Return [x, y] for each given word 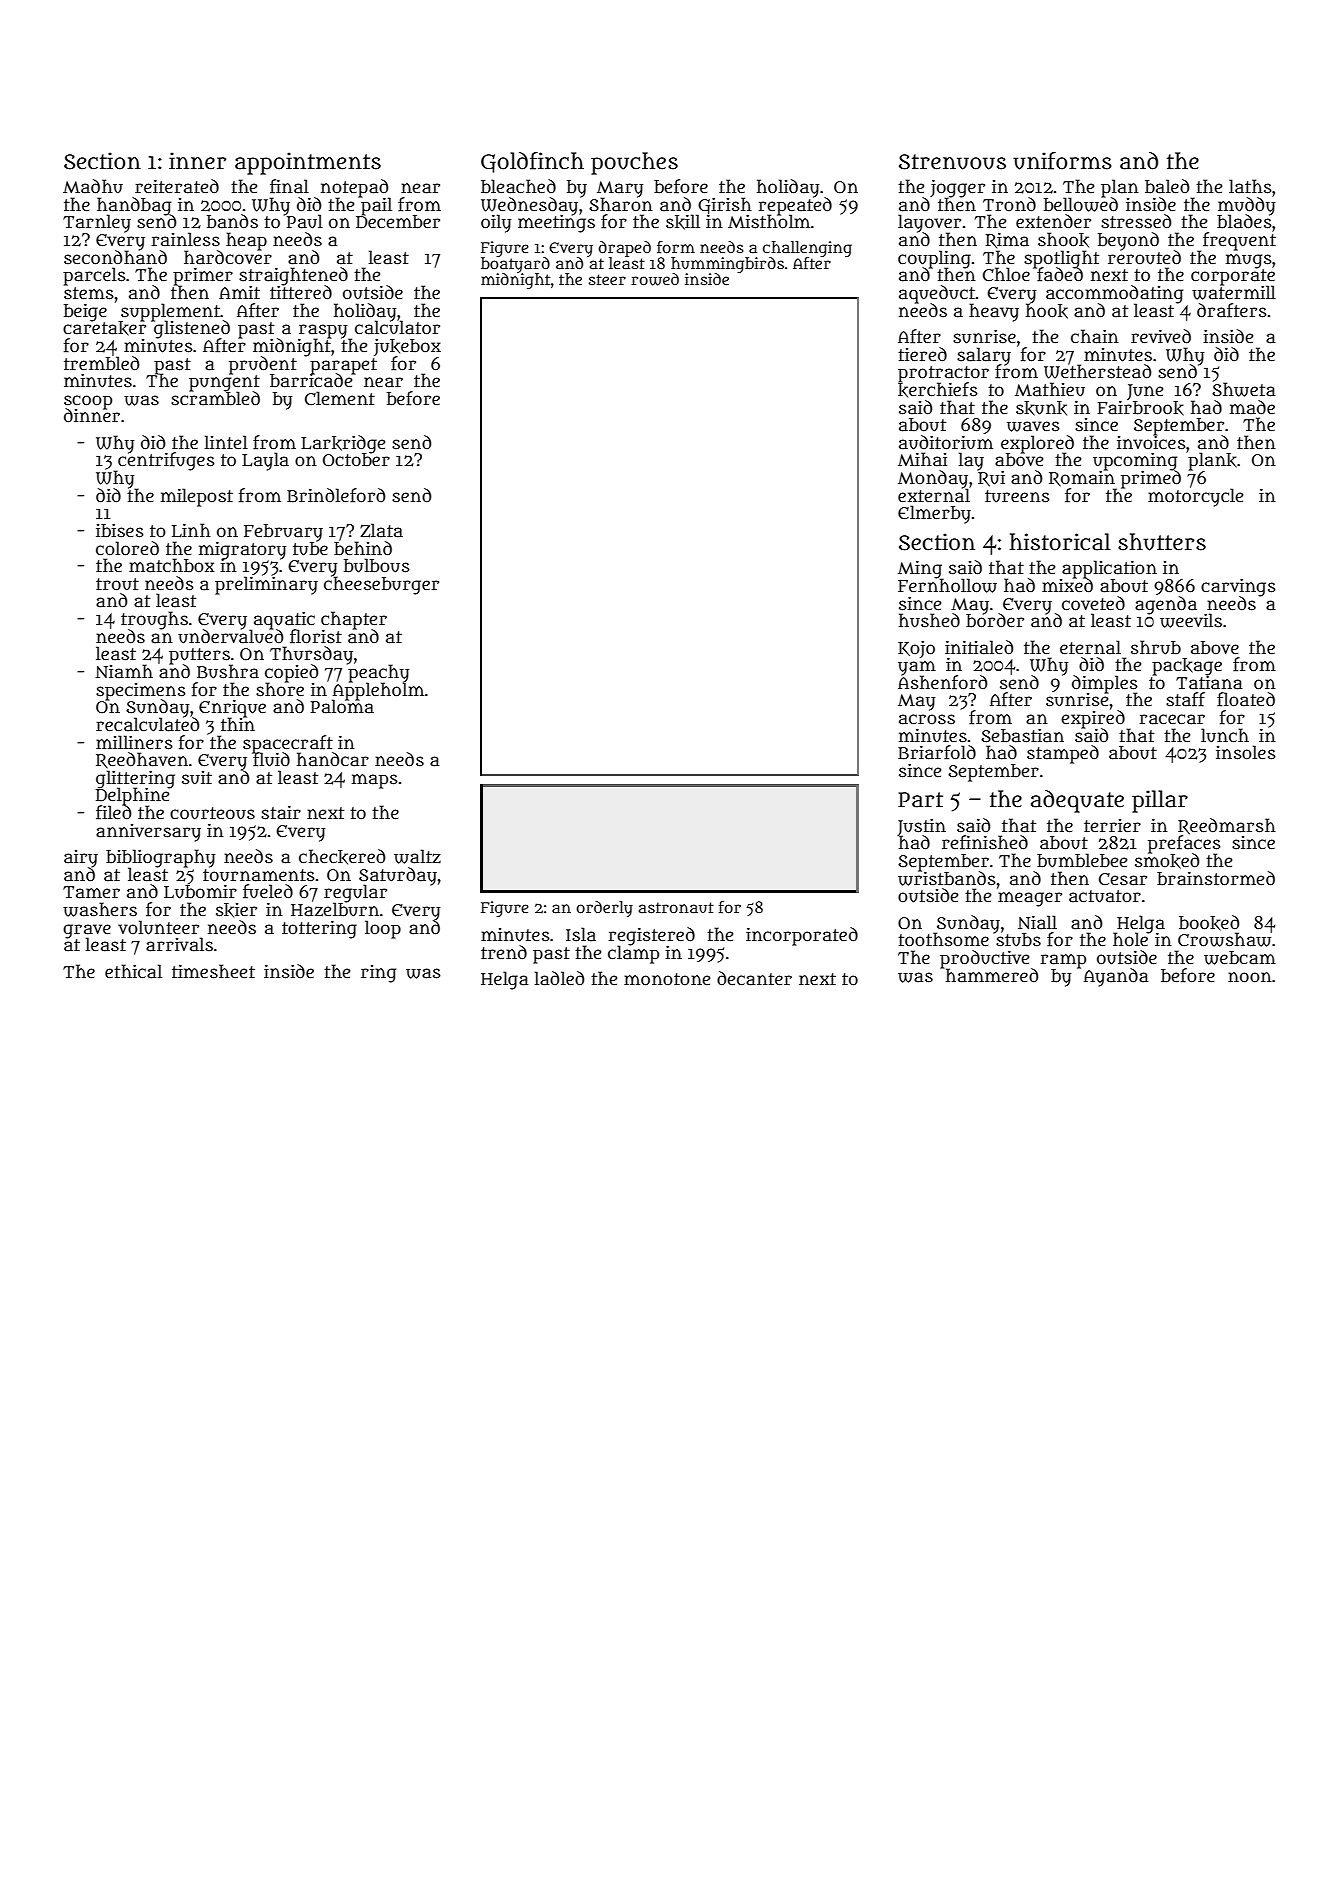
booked [1209, 923]
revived [1161, 336]
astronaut [676, 907]
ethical [133, 971]
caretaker [104, 328]
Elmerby [934, 514]
